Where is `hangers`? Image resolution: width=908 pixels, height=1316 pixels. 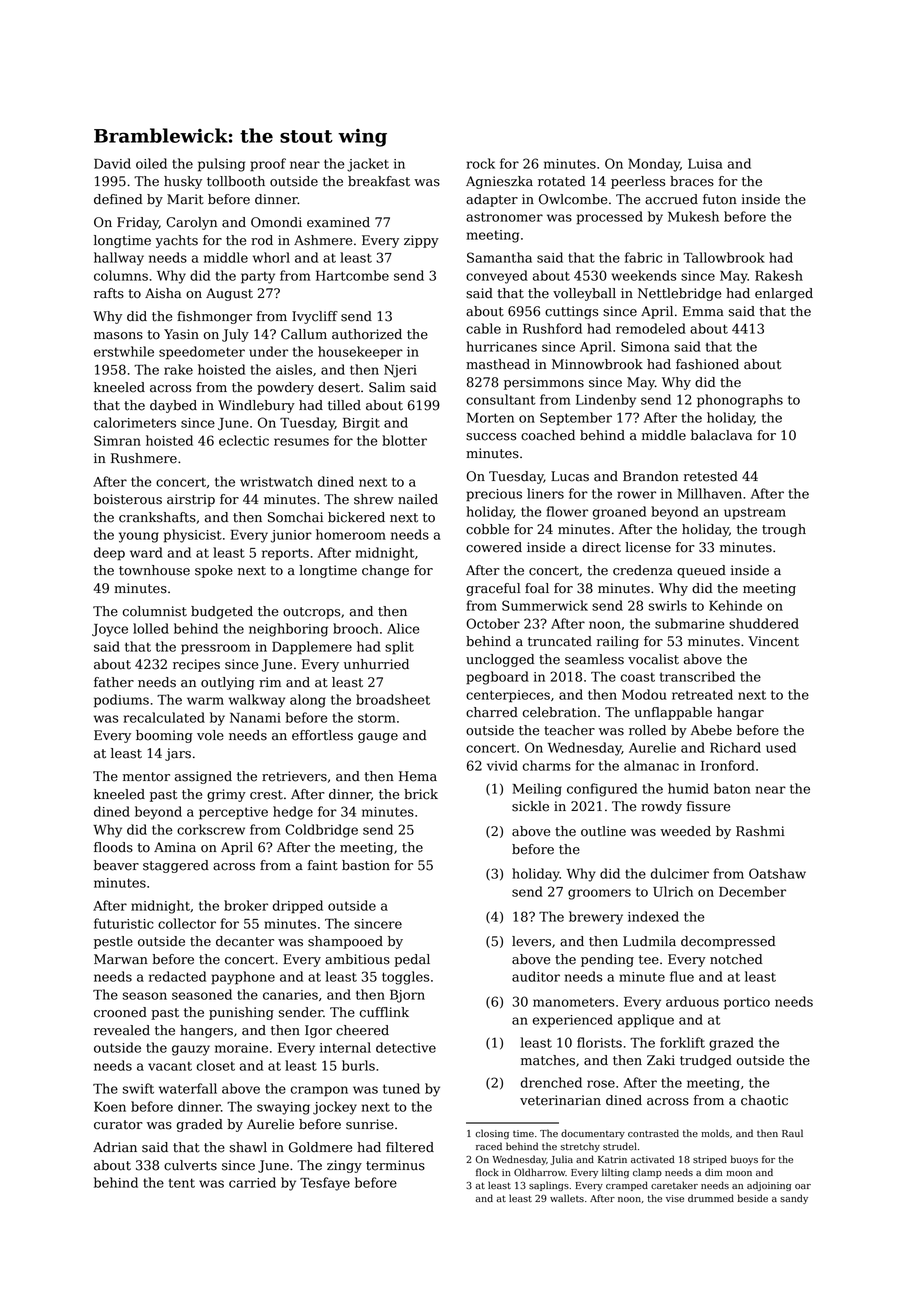
hangers is located at coordinates (206, 1031).
